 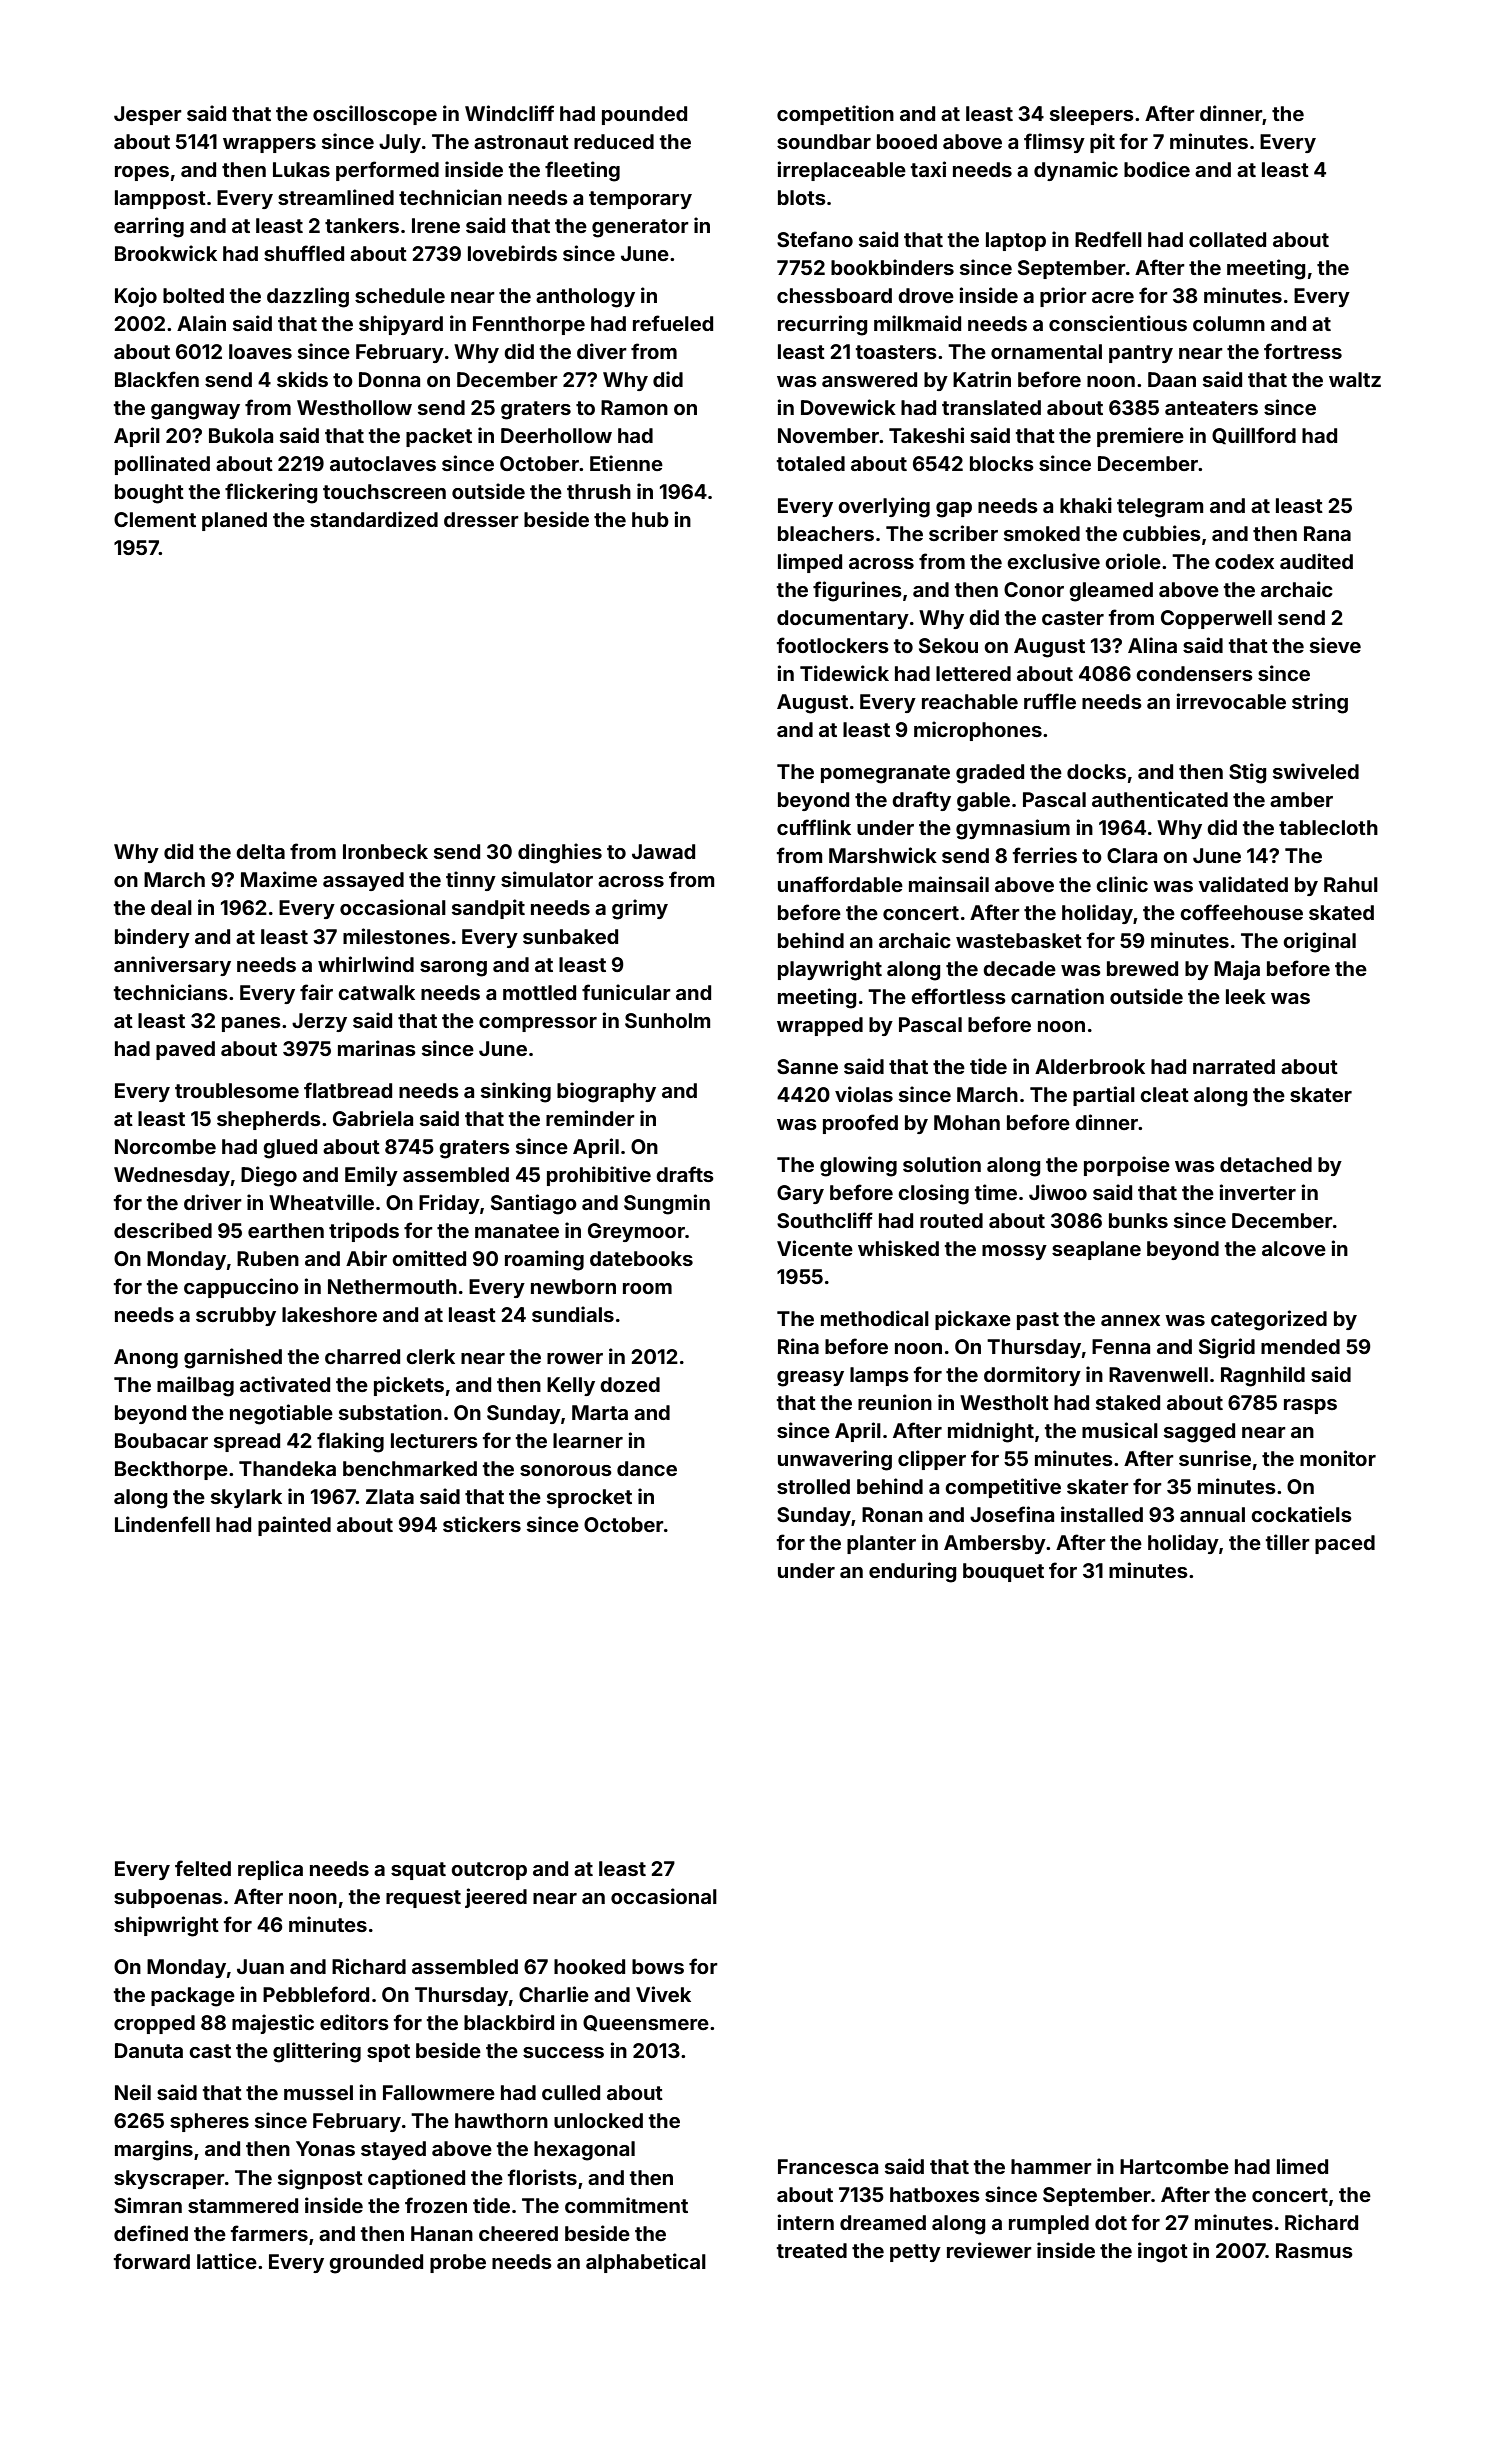 What do you see at coordinates (1266, 1164) in the document?
I see `detached` at bounding box center [1266, 1164].
